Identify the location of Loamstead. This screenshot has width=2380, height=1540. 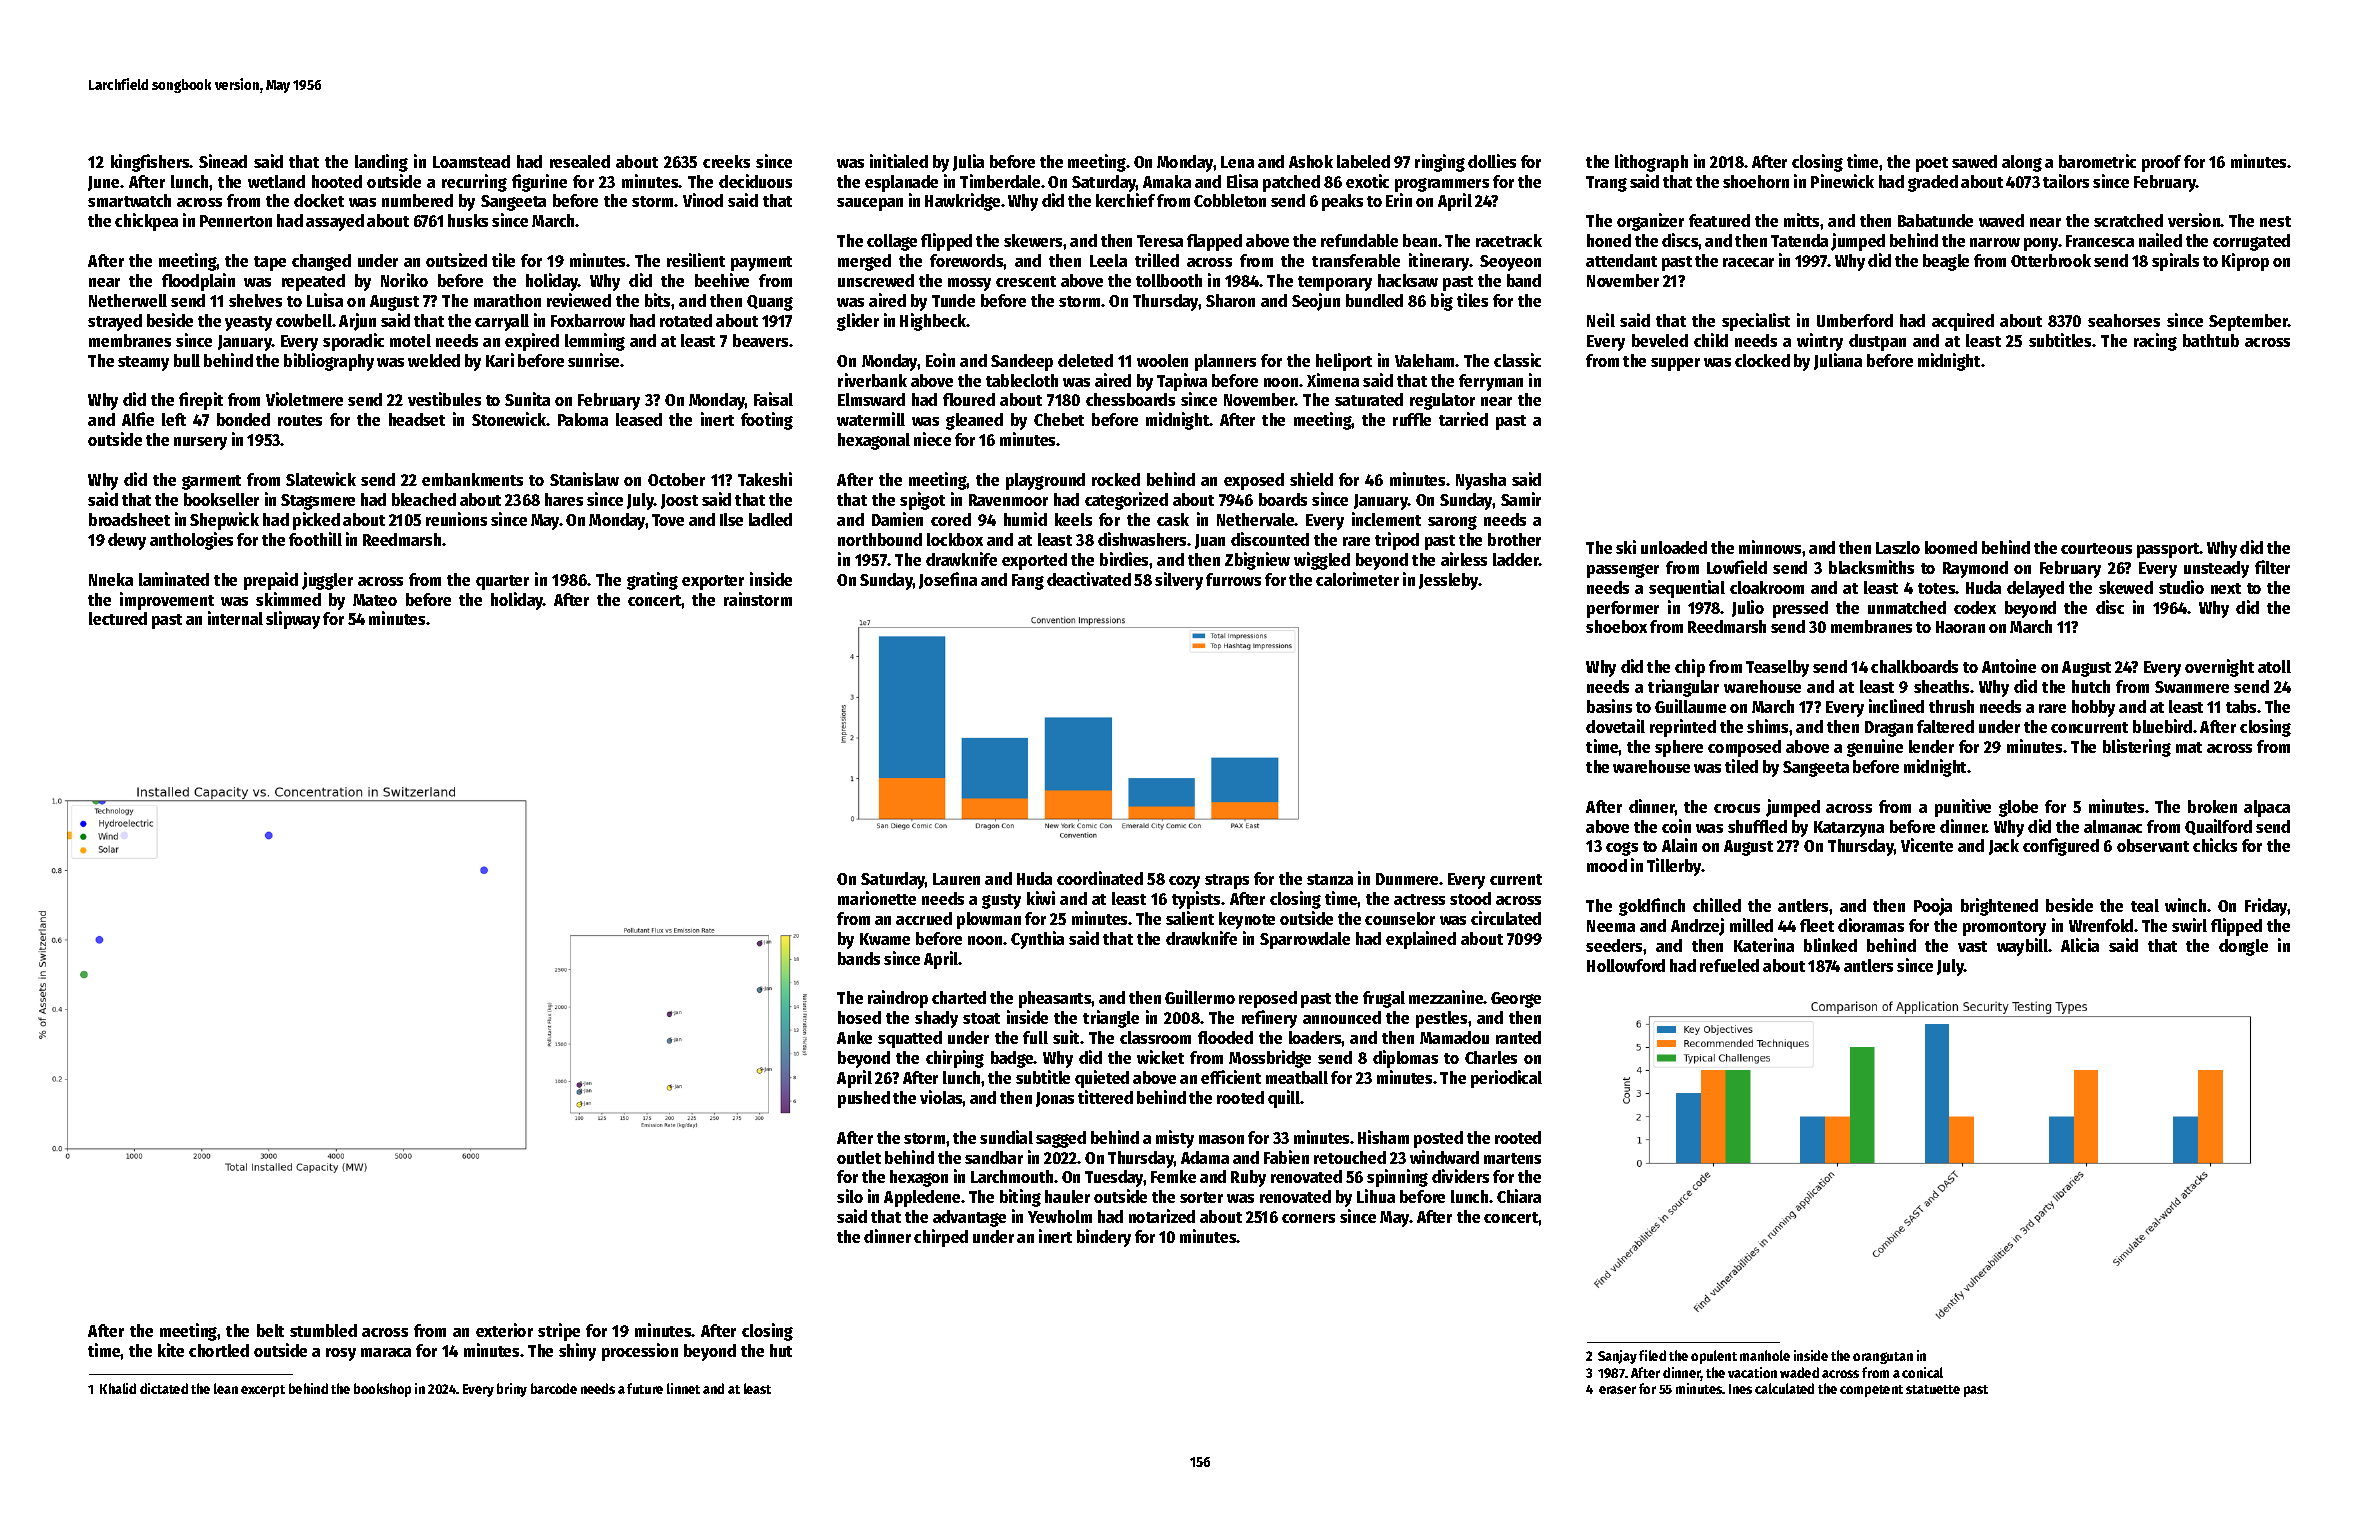
(471, 161).
